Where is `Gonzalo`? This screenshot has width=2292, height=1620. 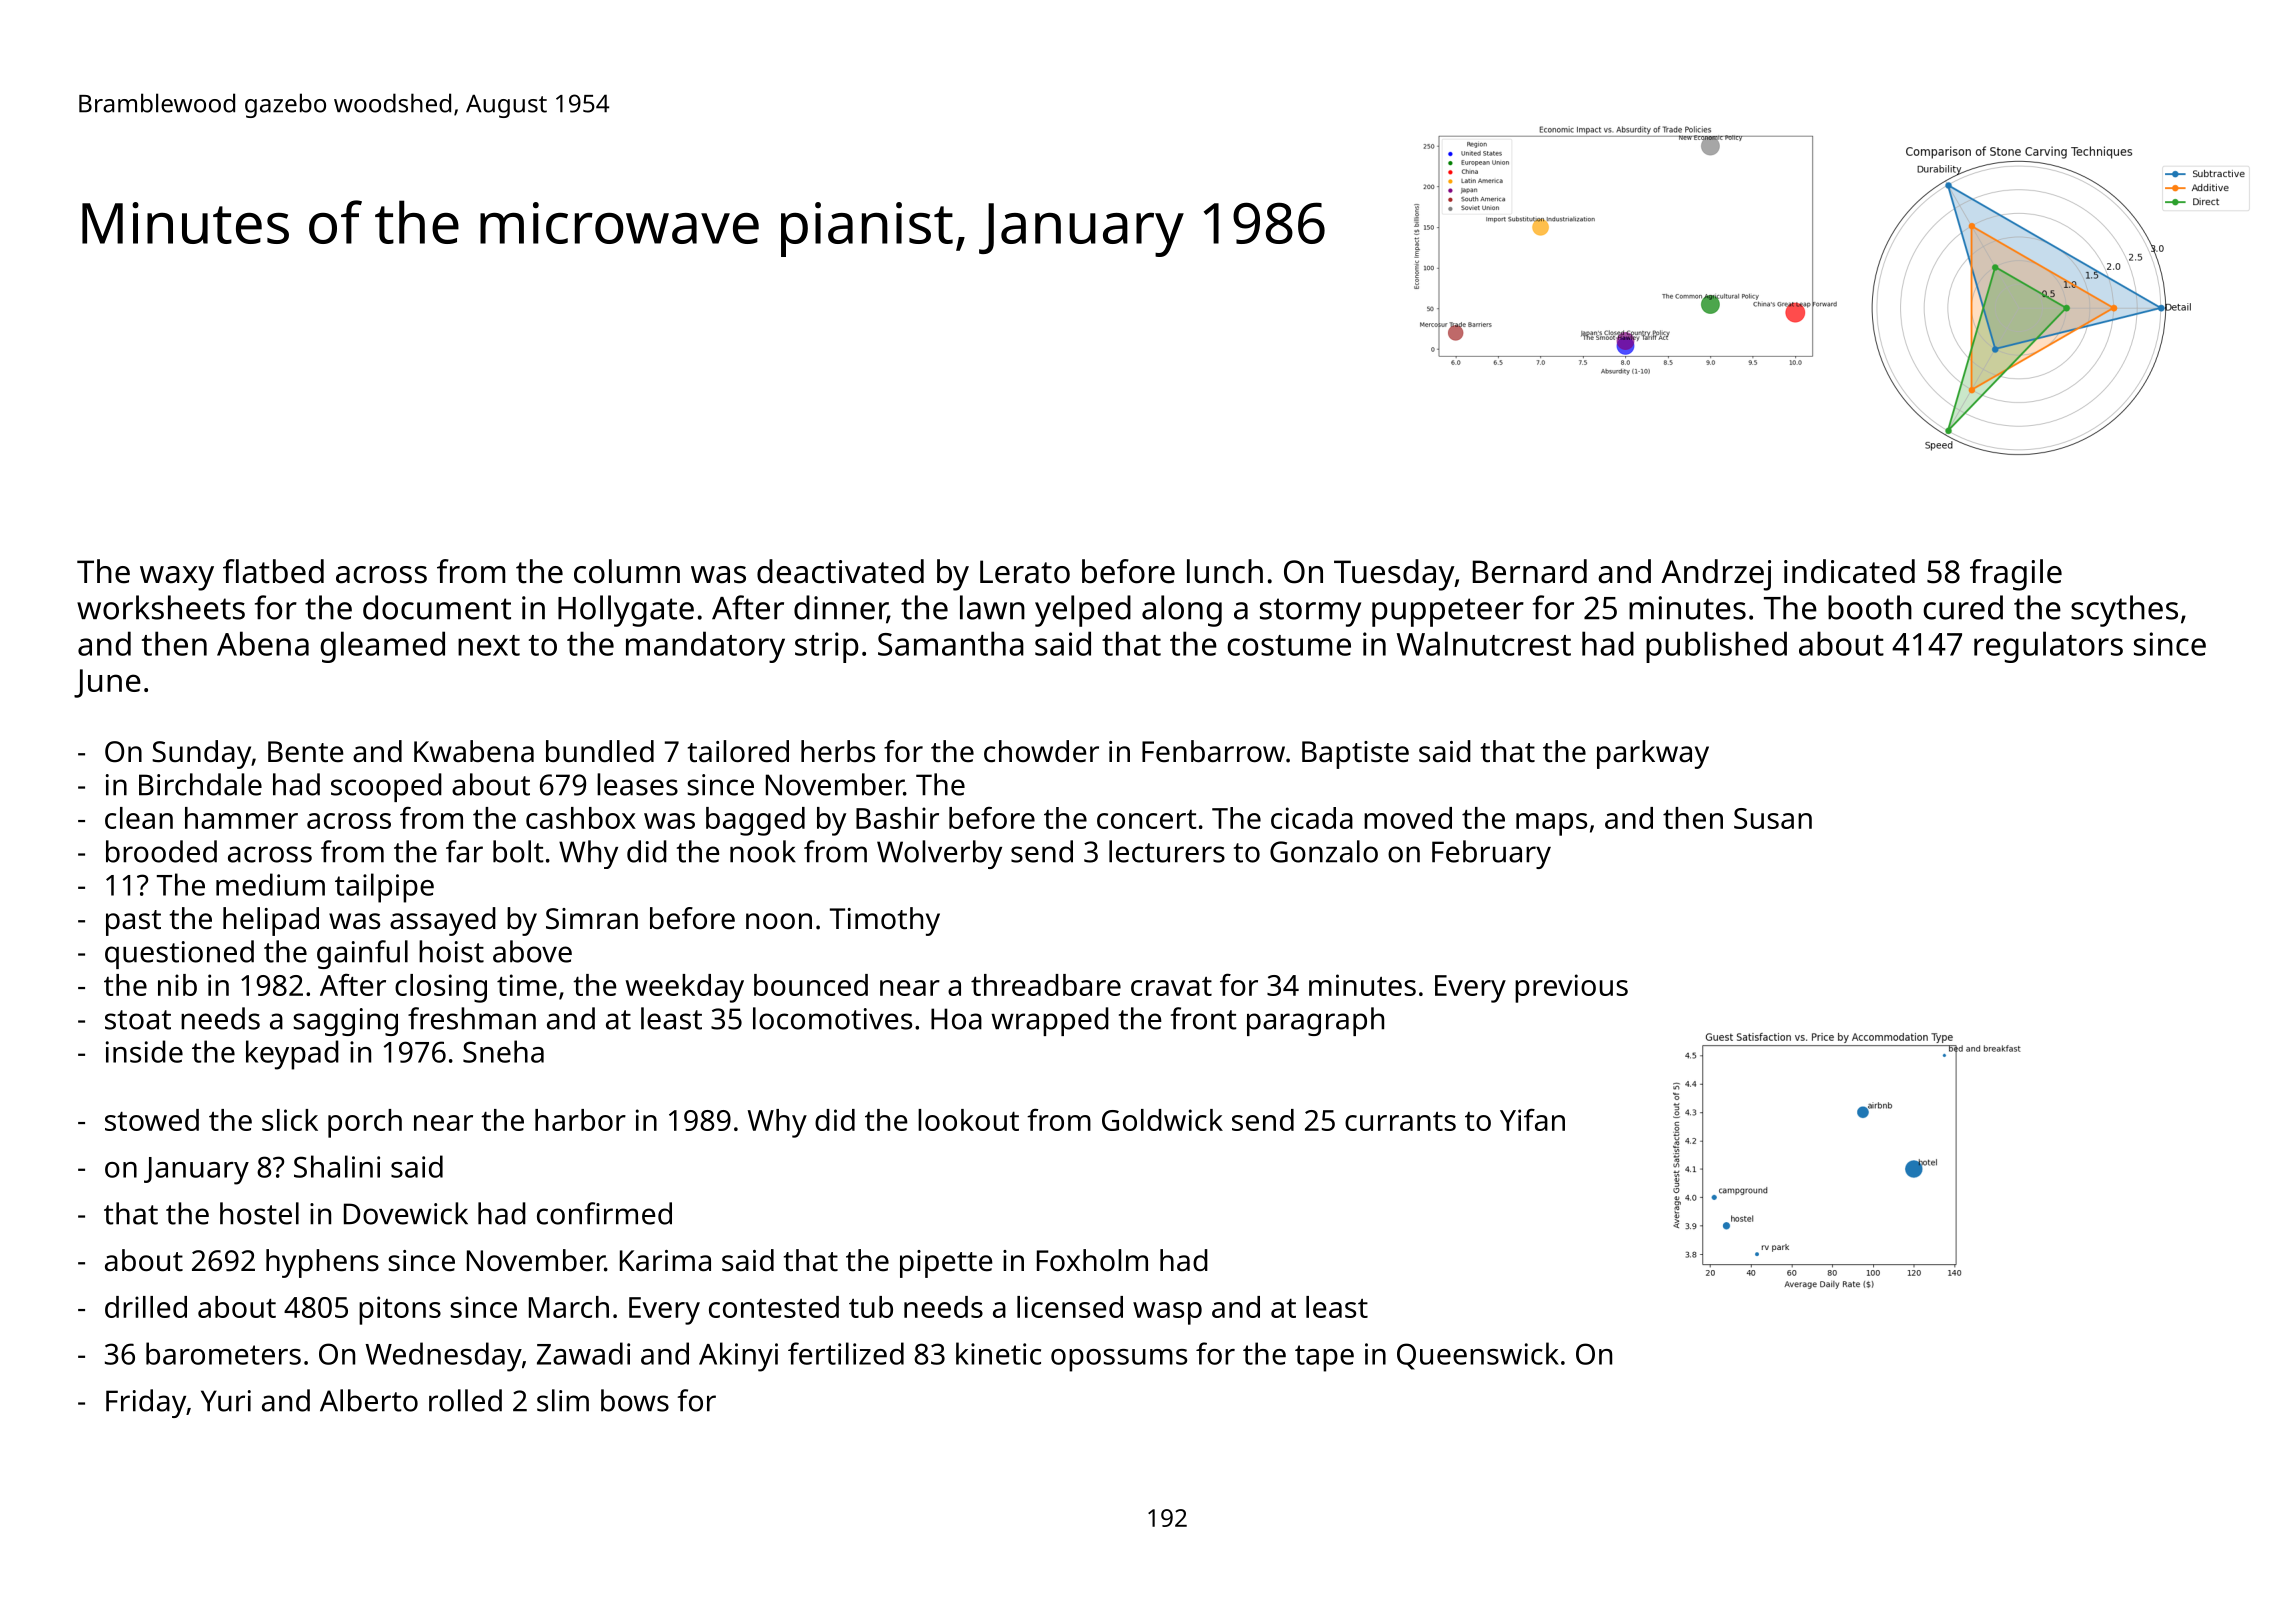
Gonzalo is located at coordinates (1324, 851).
